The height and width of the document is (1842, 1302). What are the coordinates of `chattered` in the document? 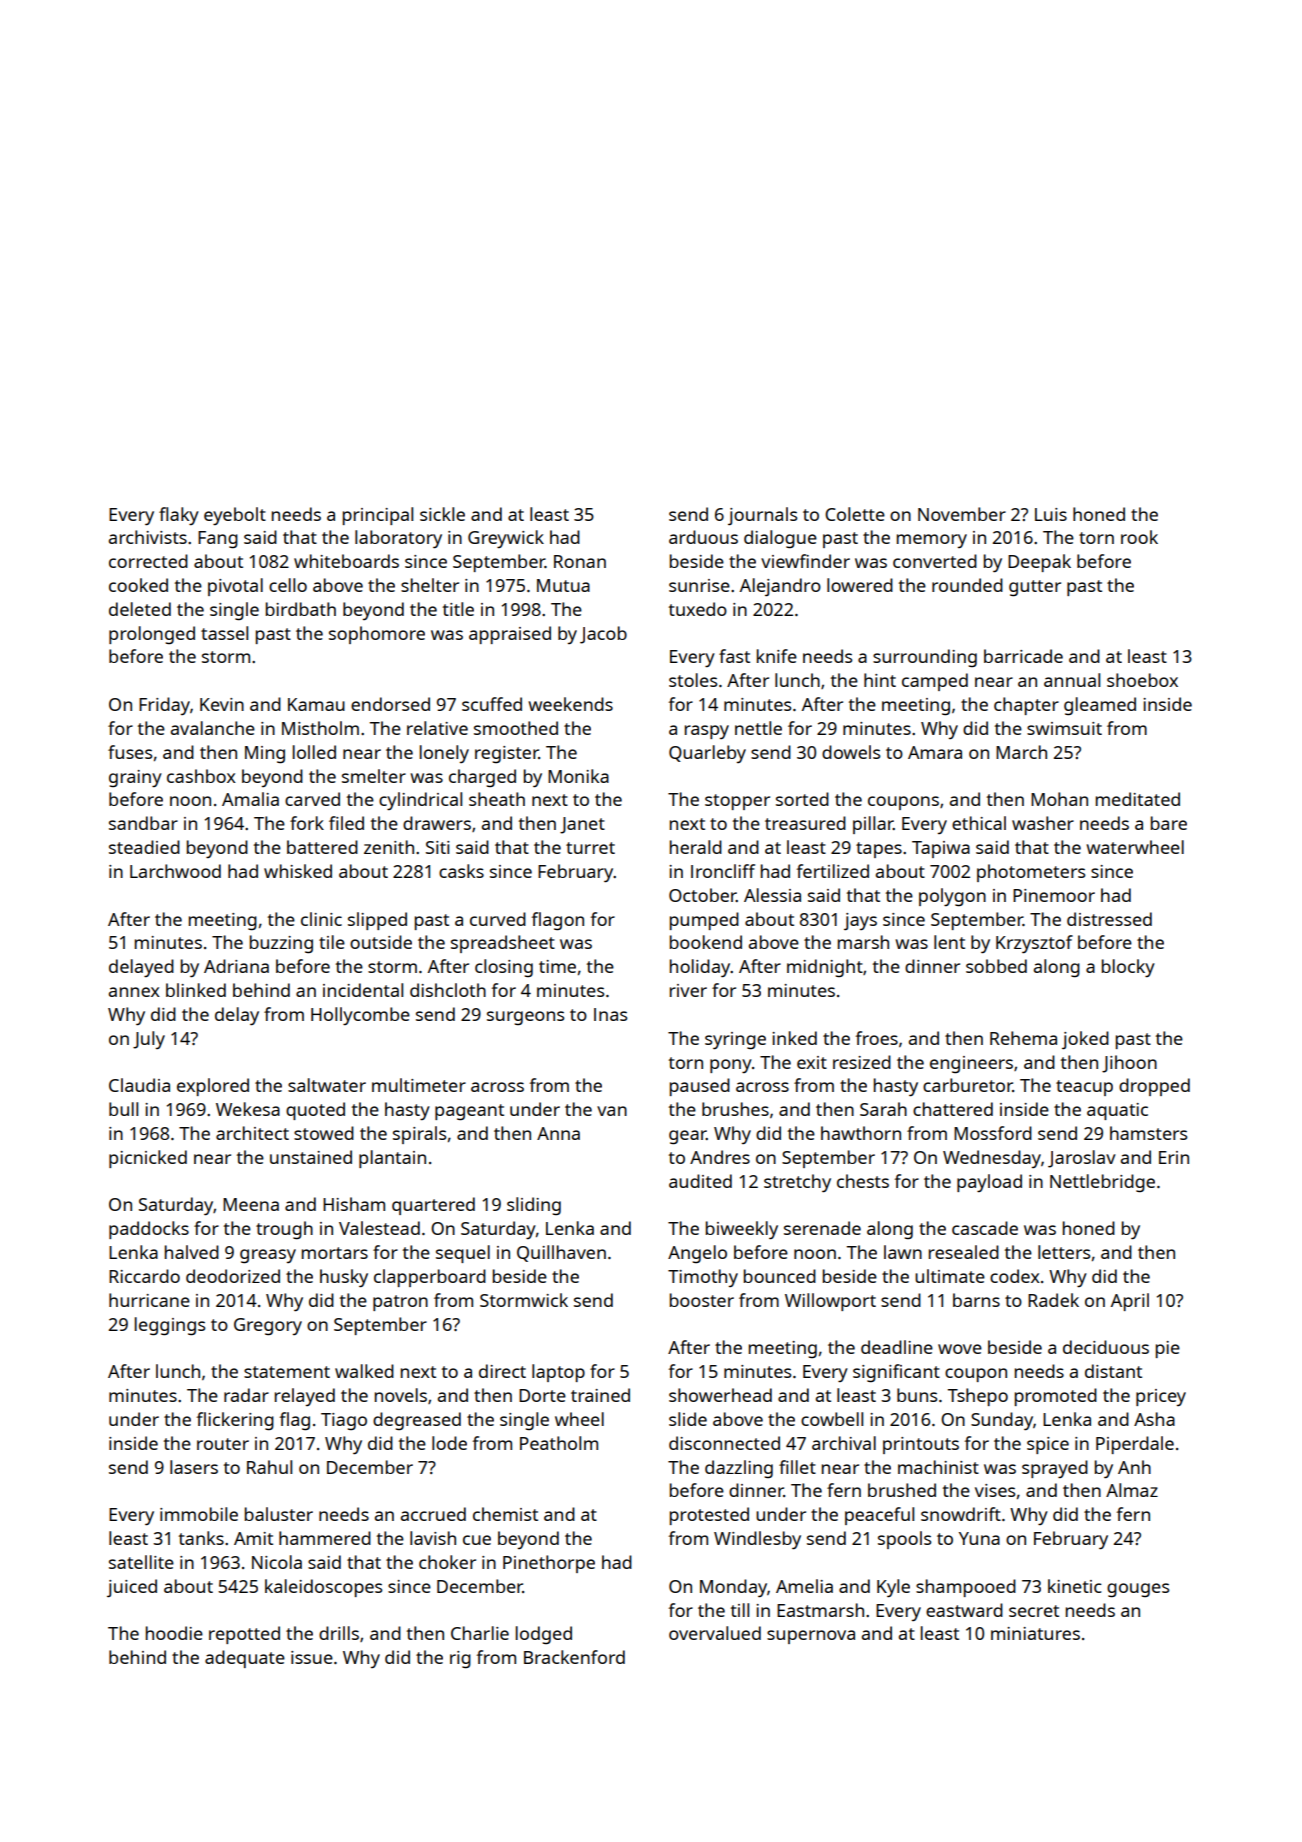 It's located at (953, 1109).
